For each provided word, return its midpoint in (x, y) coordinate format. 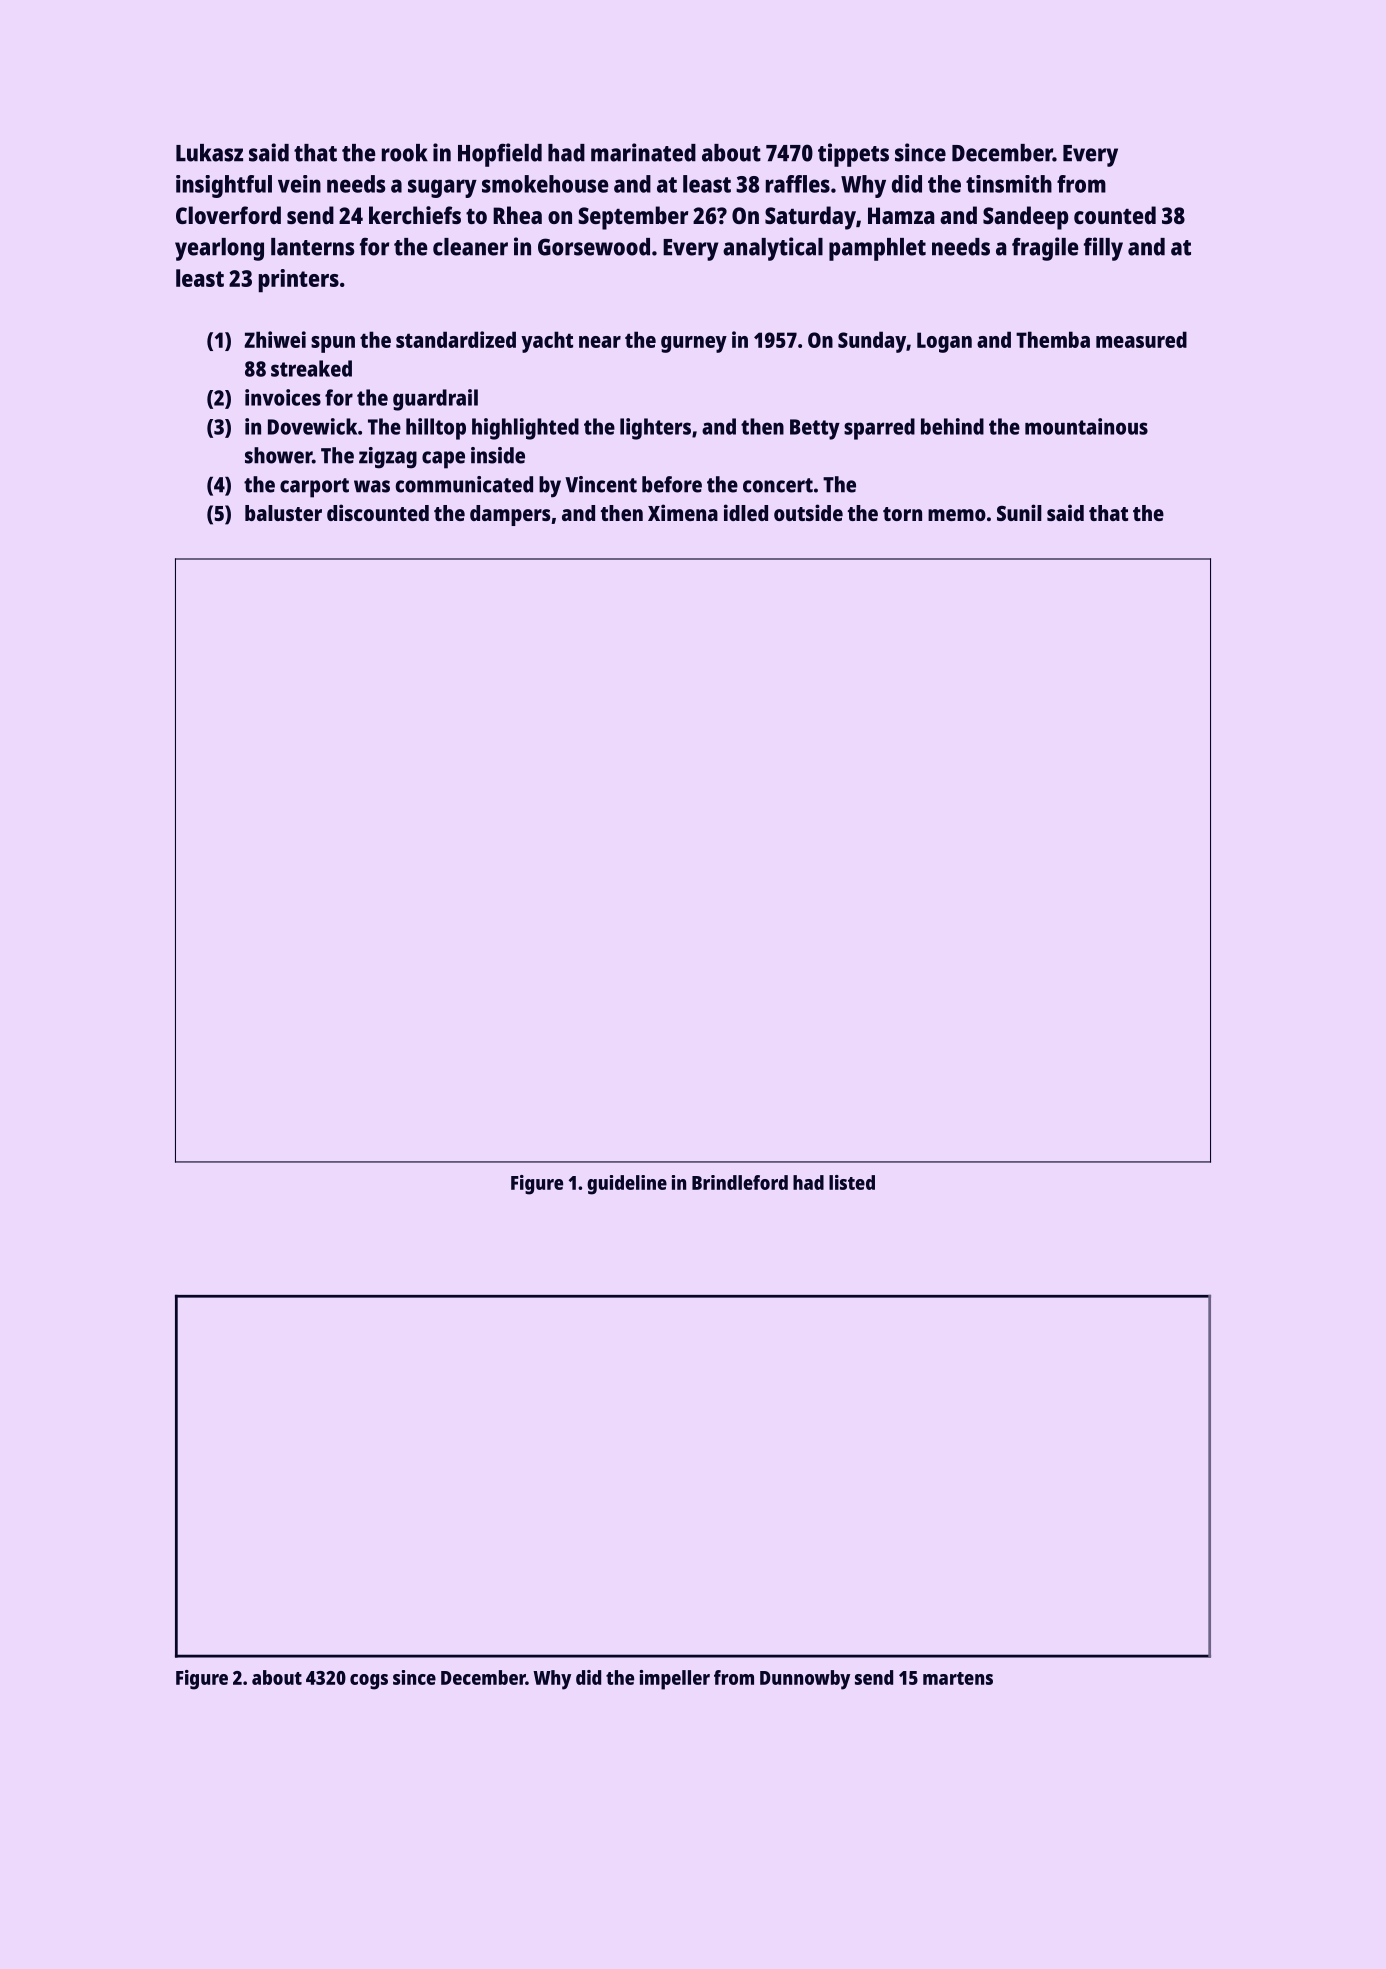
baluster (283, 513)
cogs (369, 1682)
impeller (675, 1680)
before (672, 484)
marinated (643, 152)
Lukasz (209, 153)
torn (902, 514)
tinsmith (1009, 184)
